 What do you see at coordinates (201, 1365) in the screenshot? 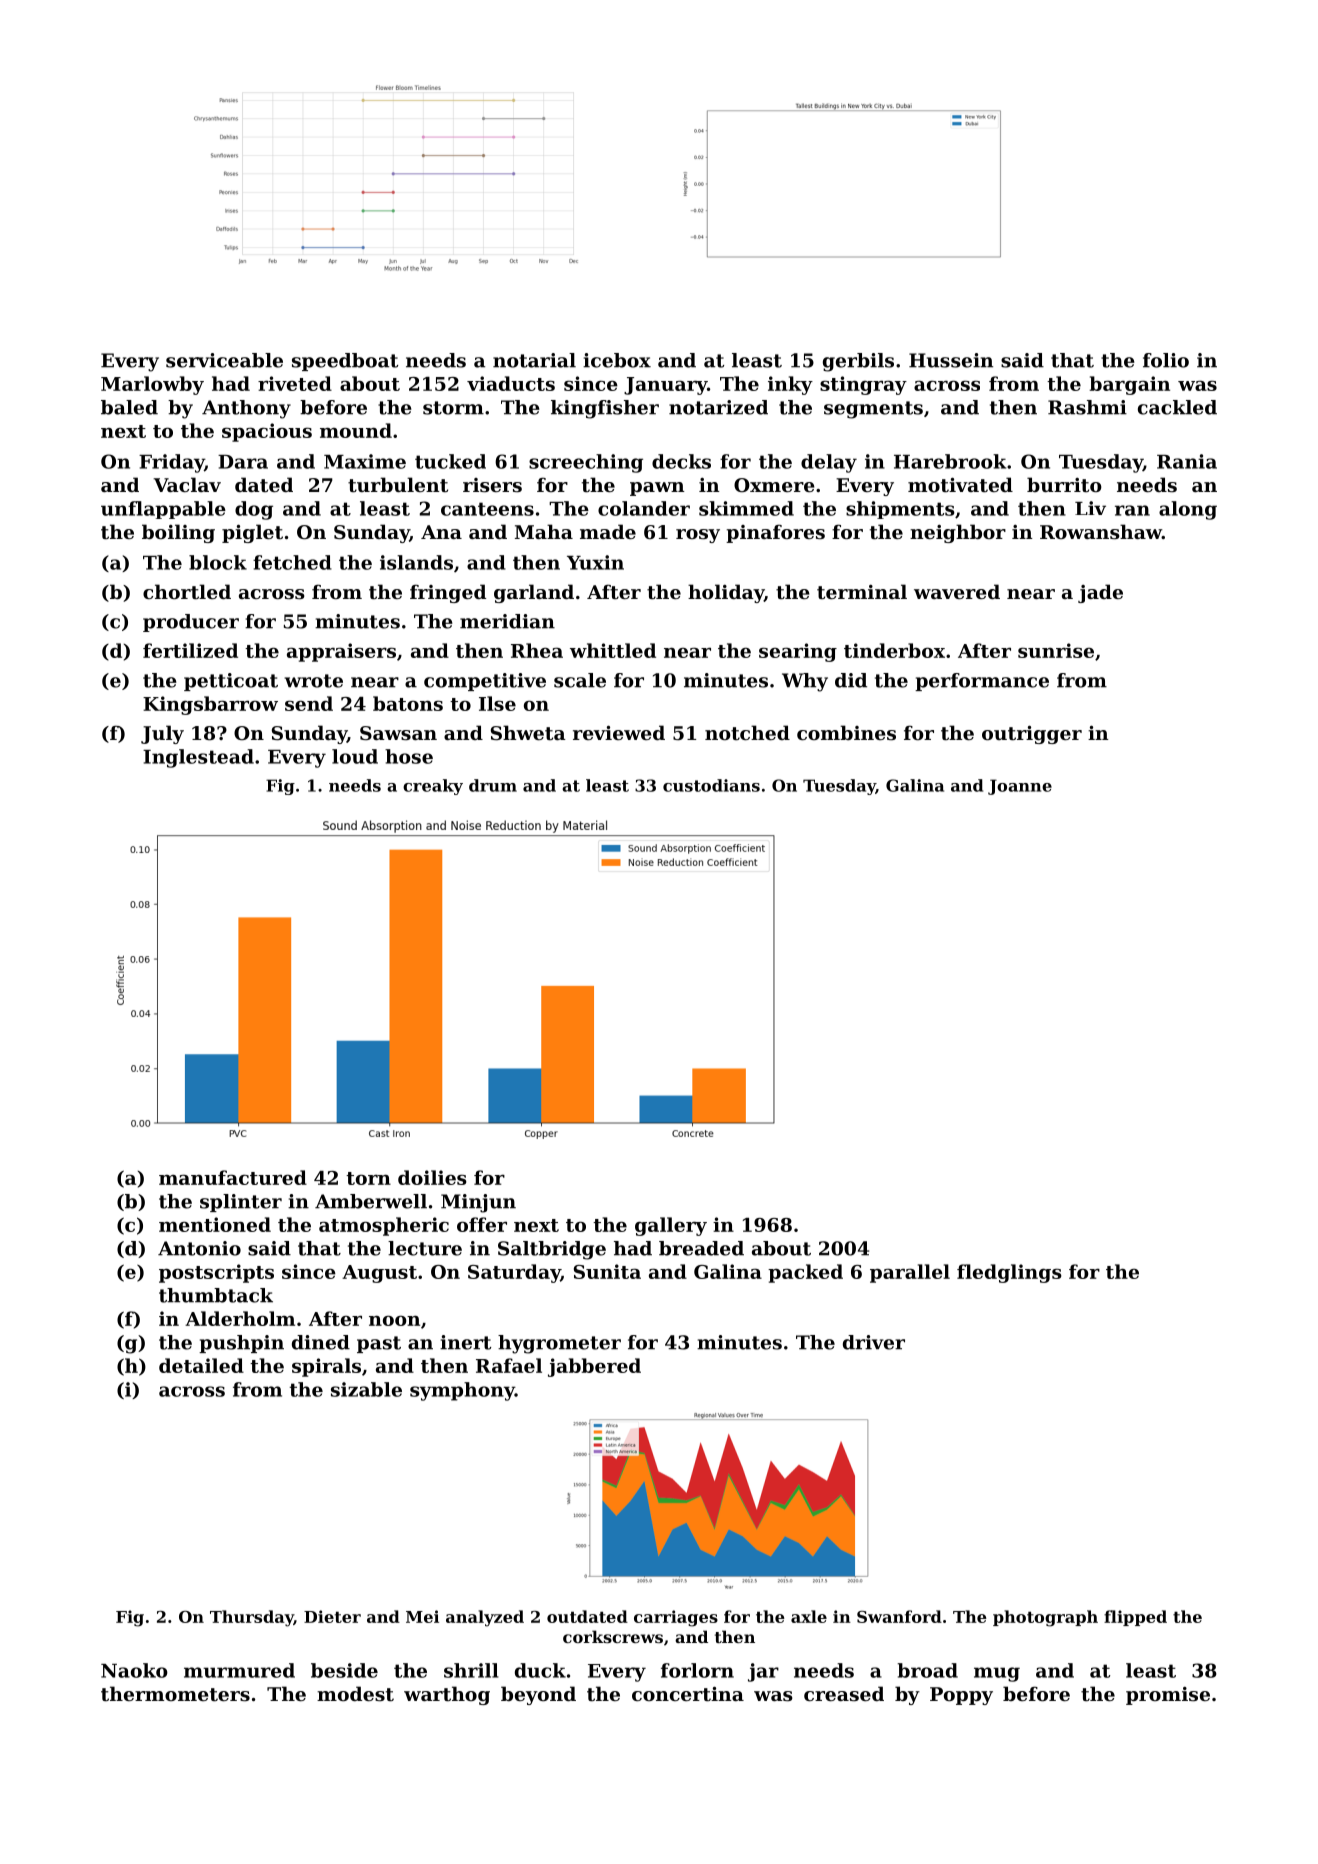
I see `detailed` at bounding box center [201, 1365].
